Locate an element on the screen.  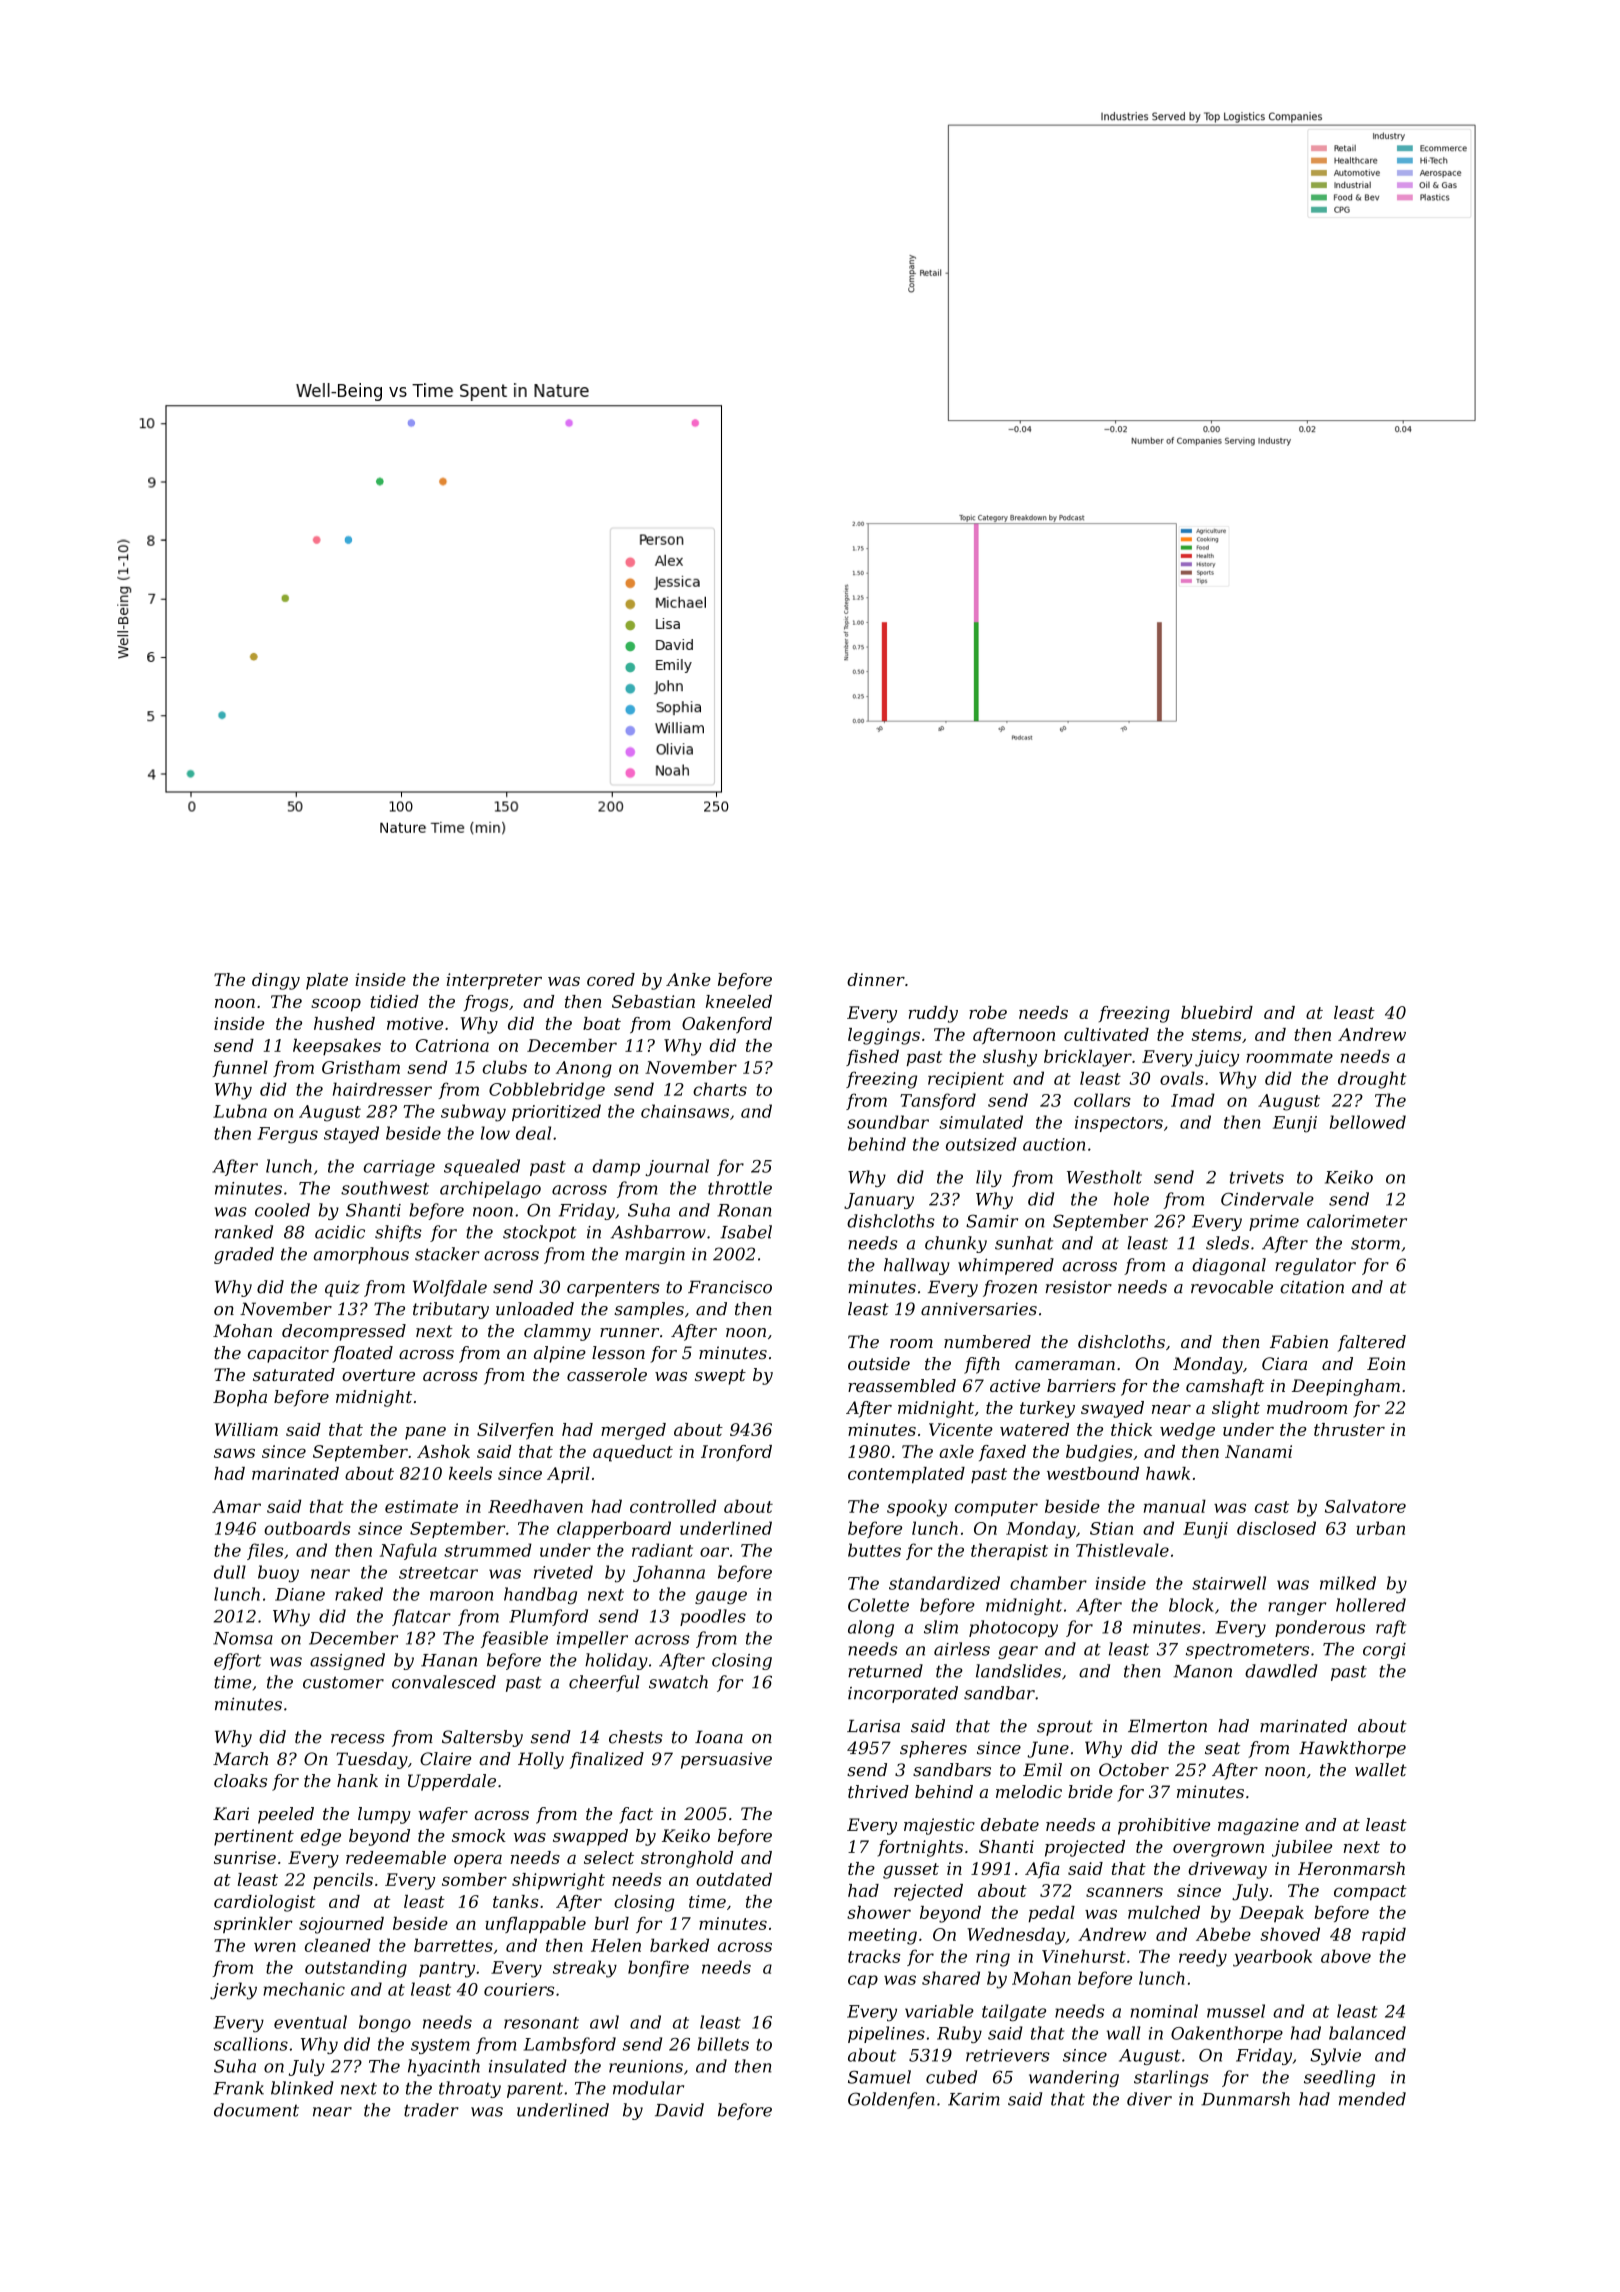
manual is located at coordinates (1175, 1506).
